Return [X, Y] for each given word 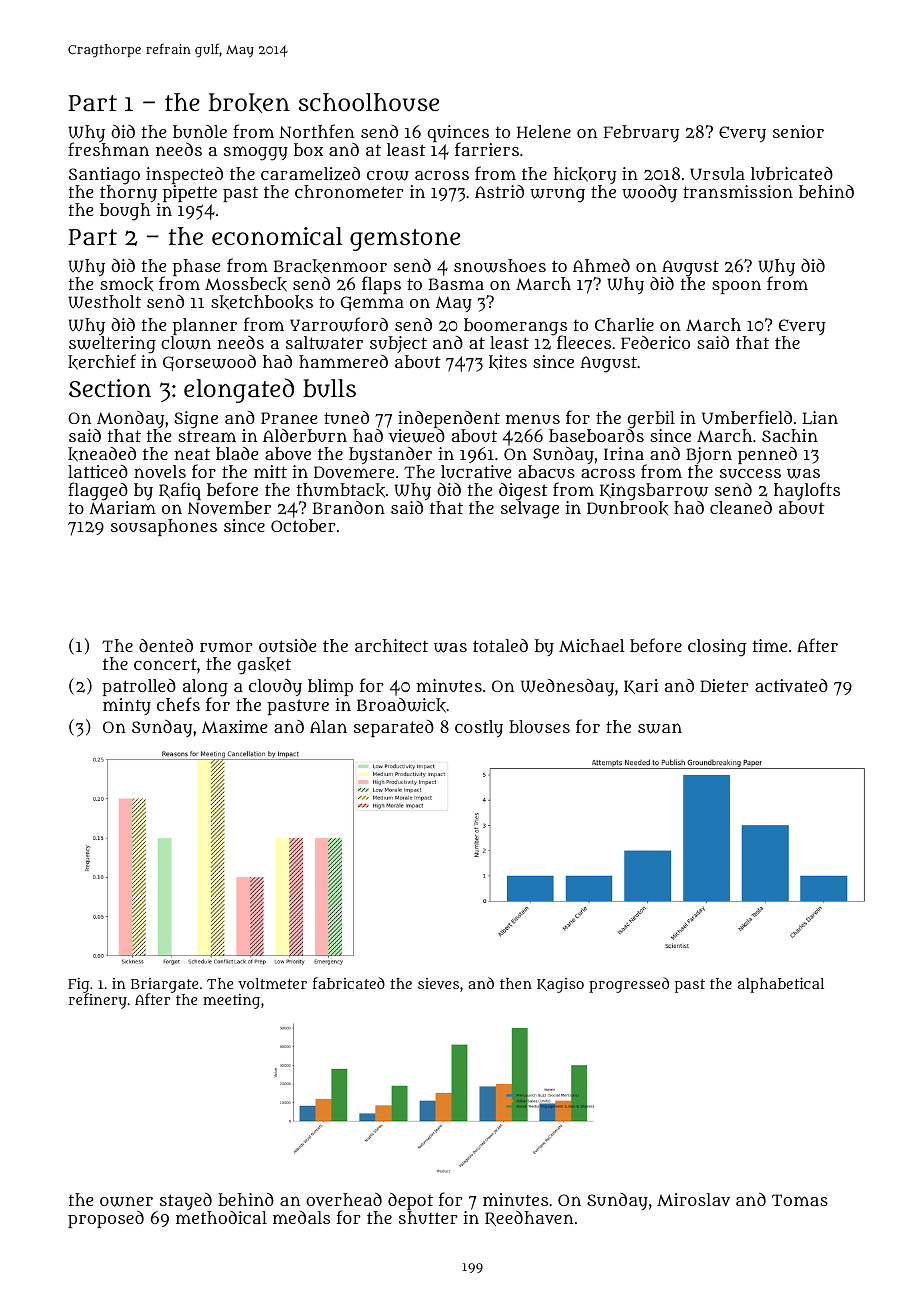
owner [126, 1201]
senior [798, 131]
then [516, 983]
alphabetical [781, 985]
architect [391, 645]
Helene [544, 131]
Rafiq [180, 491]
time [770, 645]
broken [249, 103]
